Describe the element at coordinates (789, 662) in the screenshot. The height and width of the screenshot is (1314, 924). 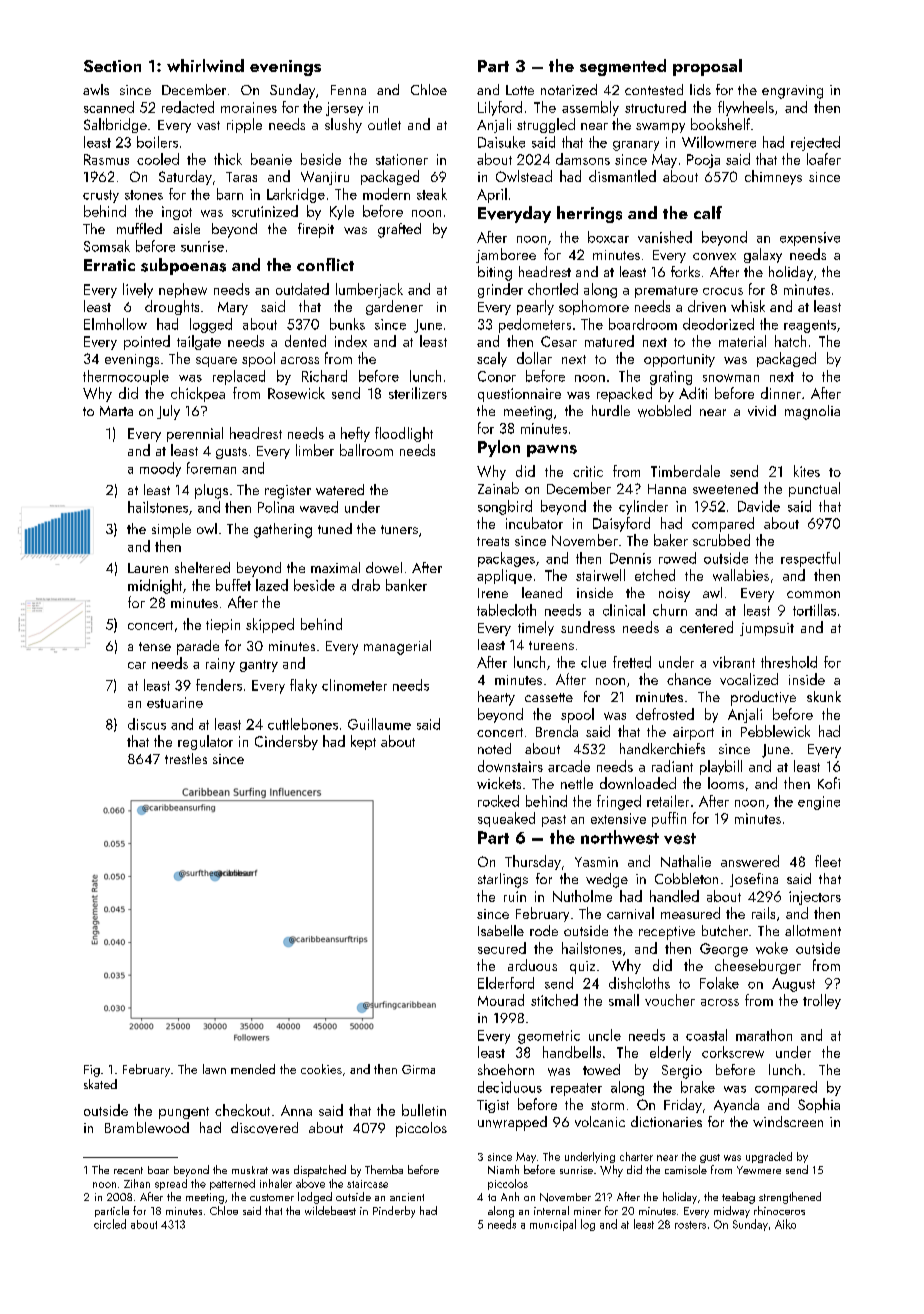
I see `threshold` at that location.
